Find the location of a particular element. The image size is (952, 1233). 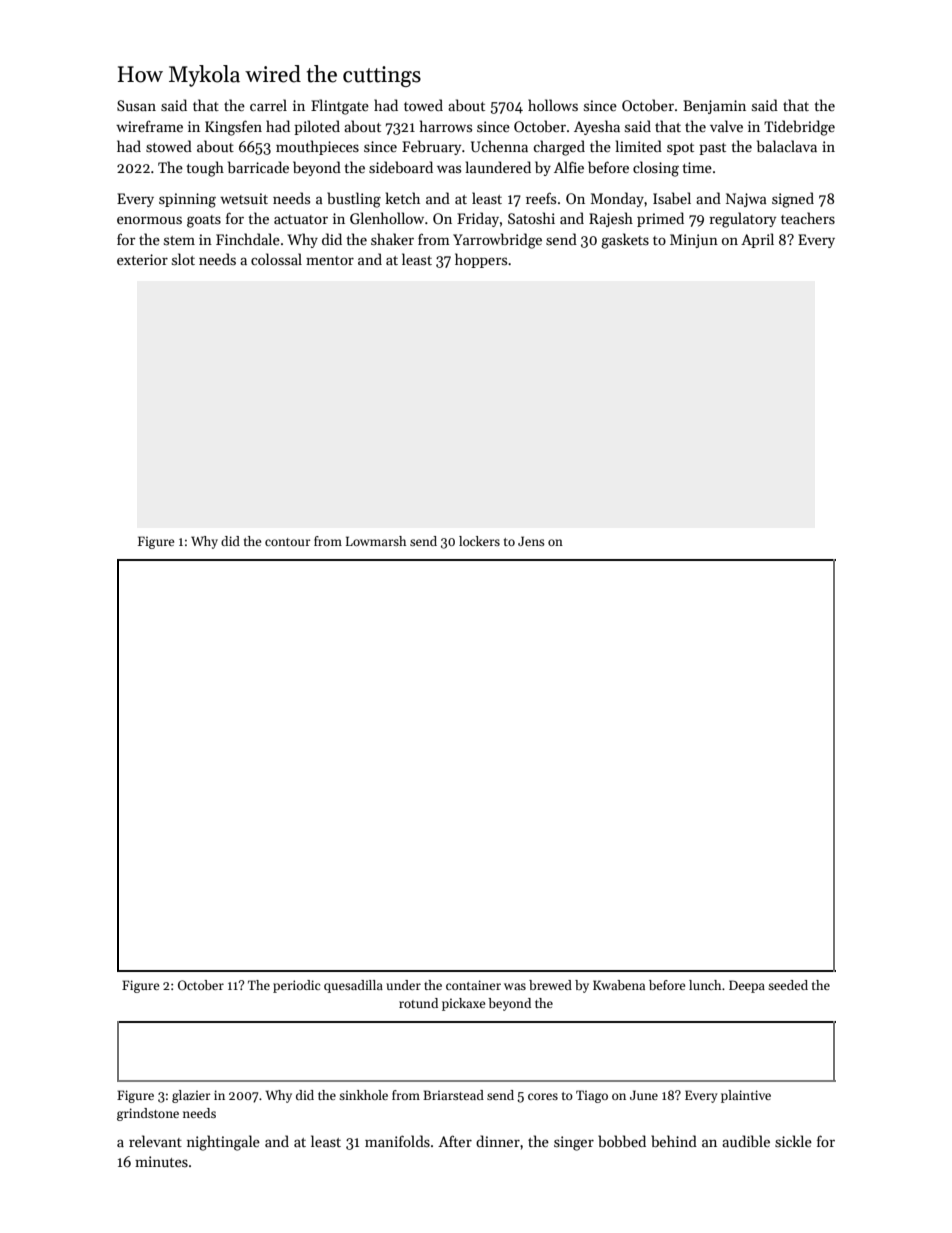

contour is located at coordinates (288, 542).
